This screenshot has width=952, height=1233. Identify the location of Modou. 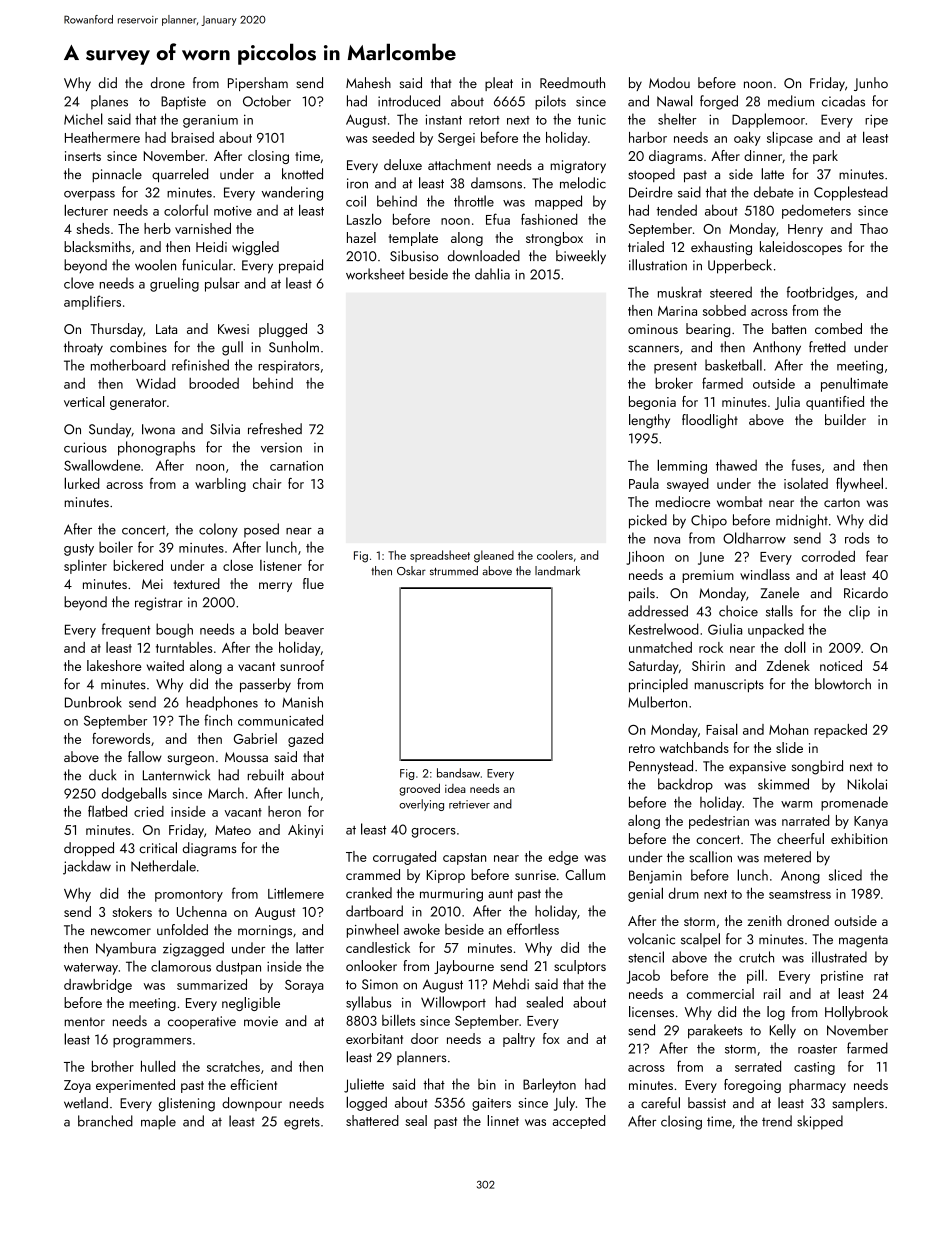
(669, 82).
